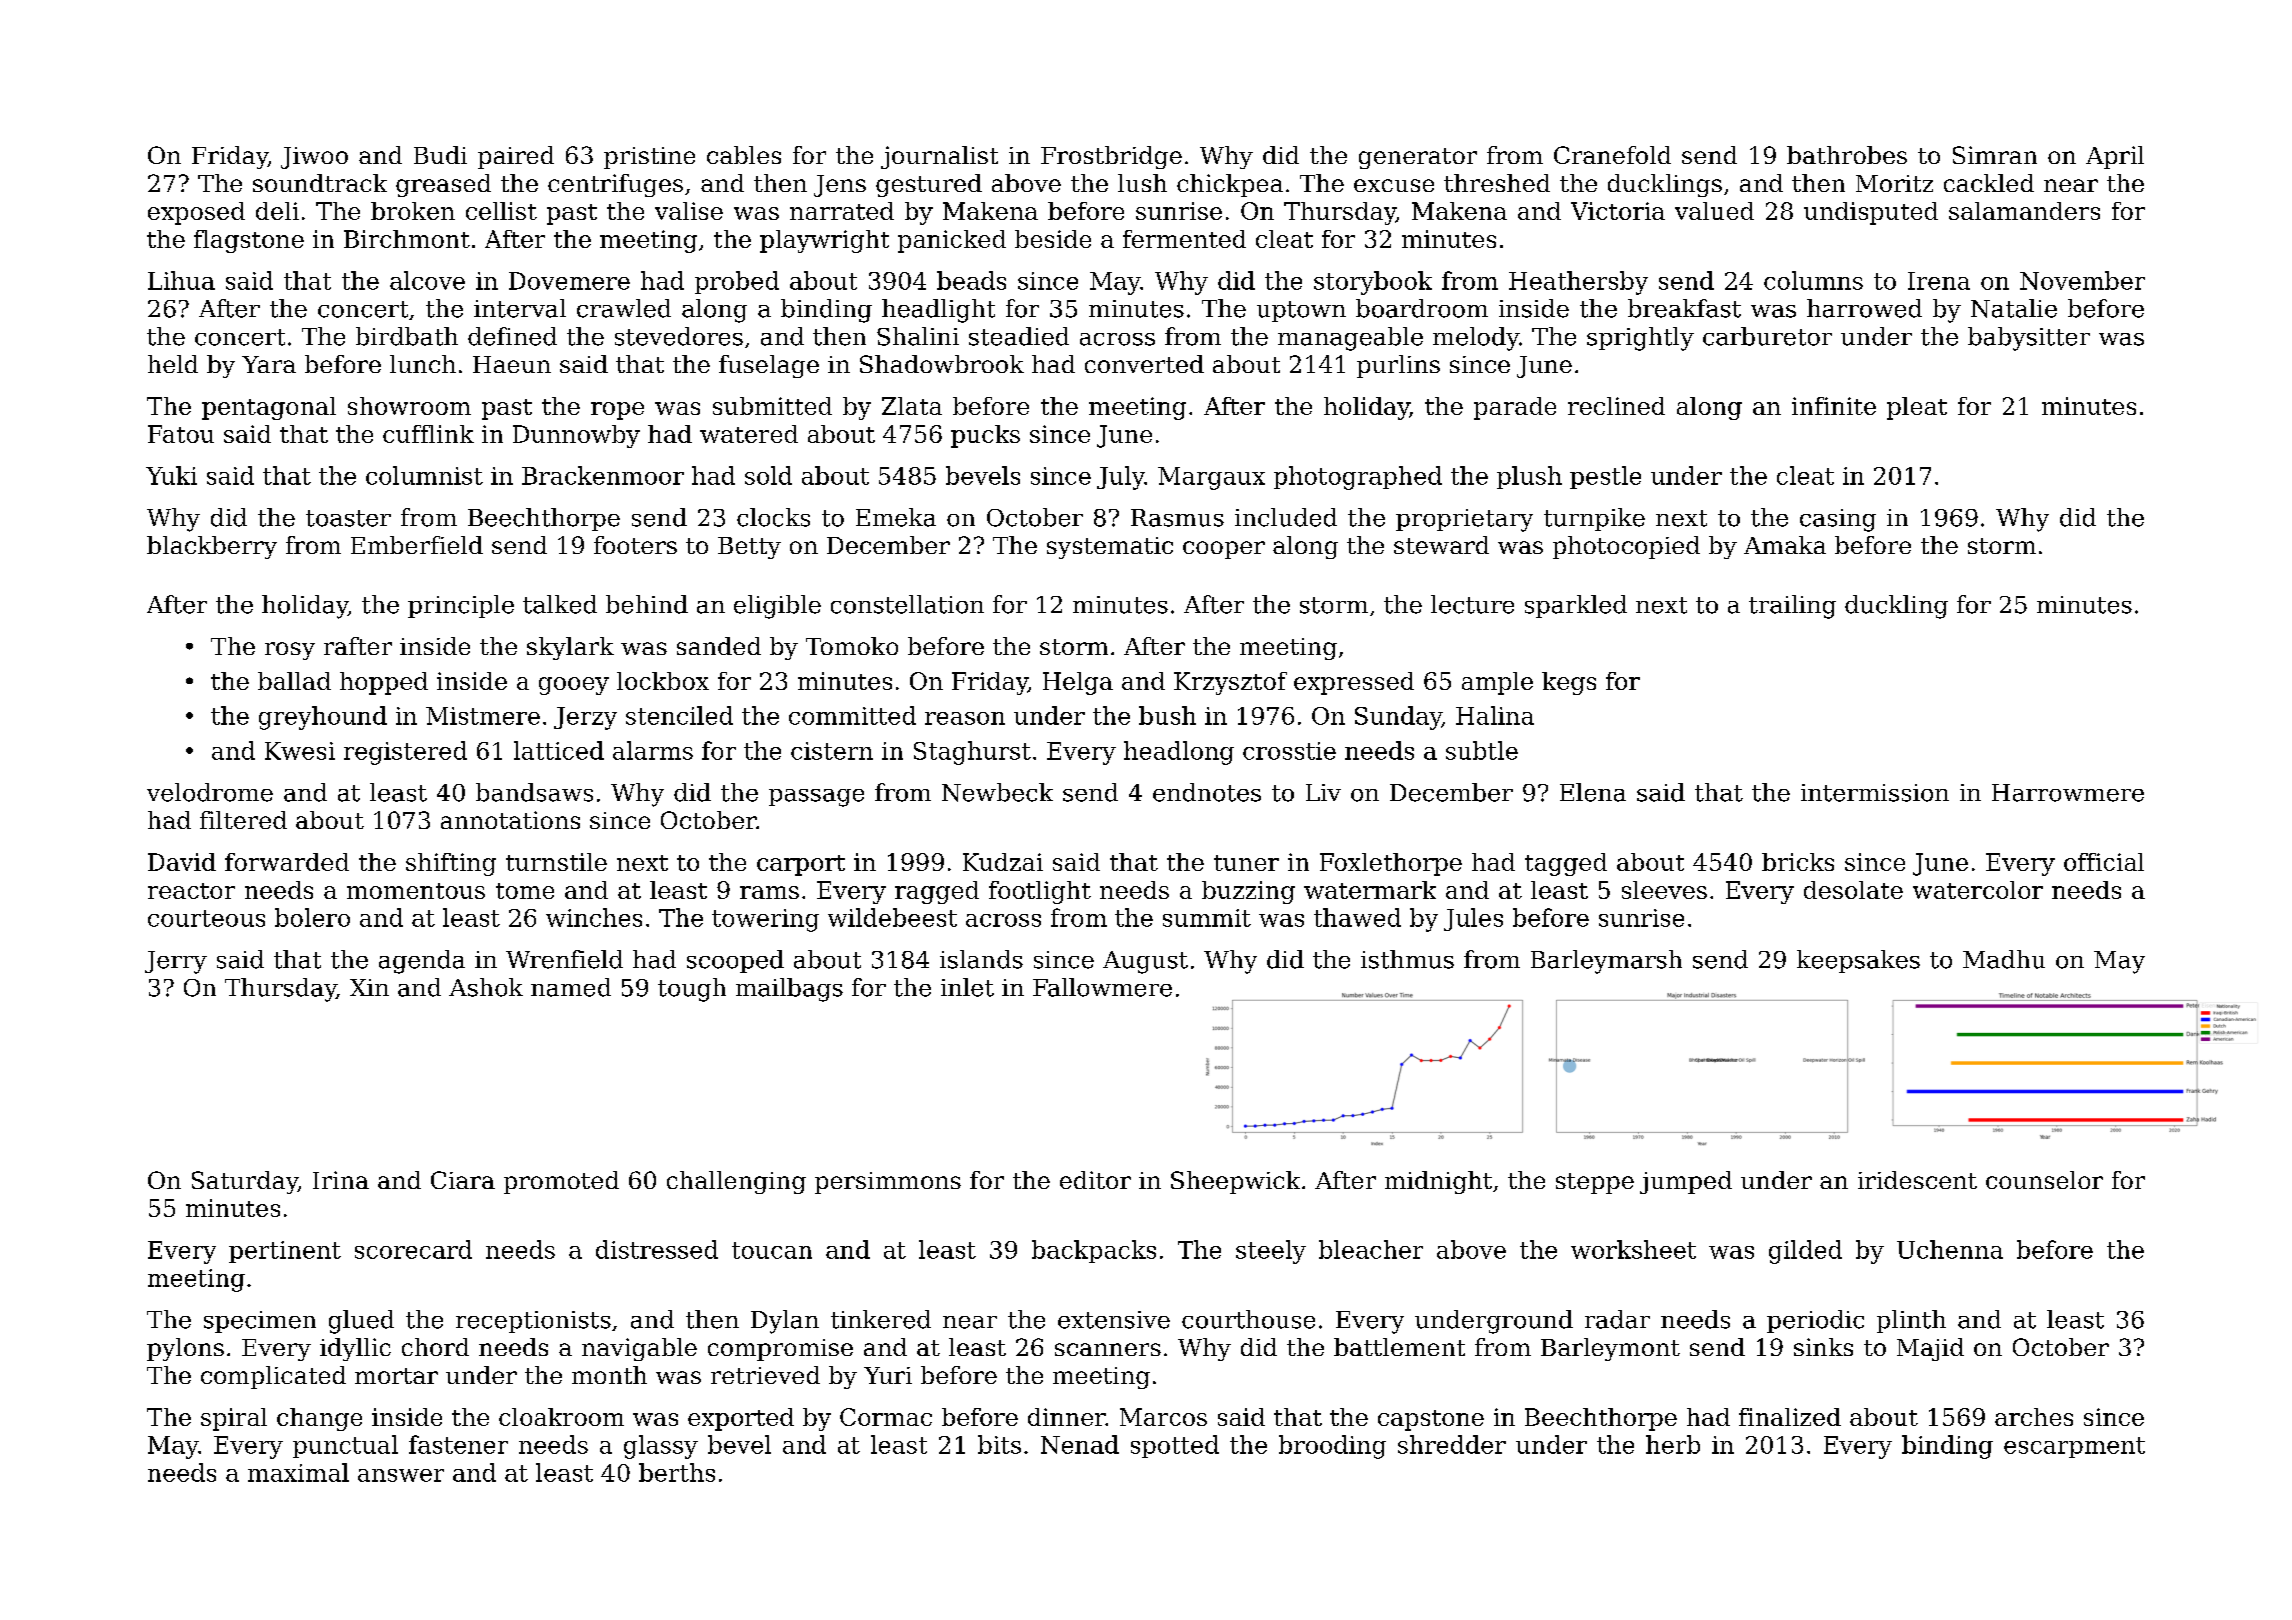 The height and width of the screenshot is (1620, 2292). I want to click on cables, so click(744, 155).
